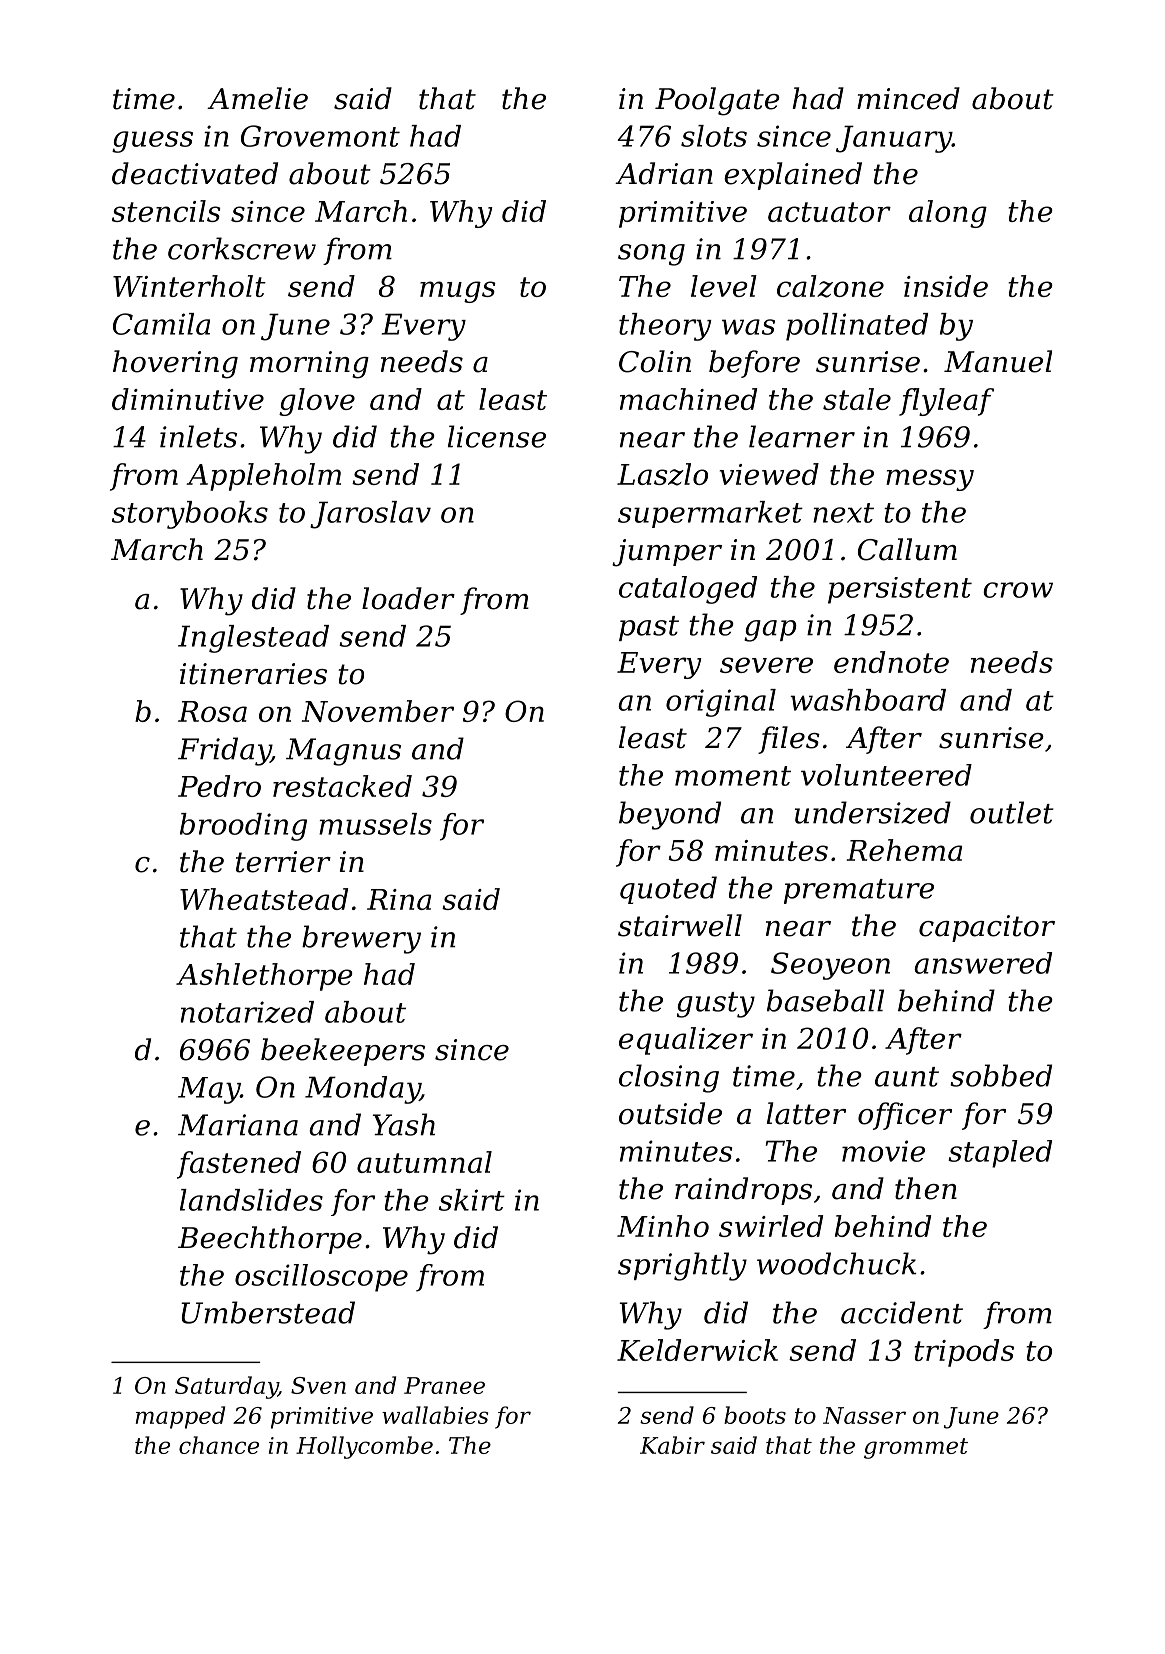  Describe the element at coordinates (497, 436) in the screenshot. I see `license` at that location.
